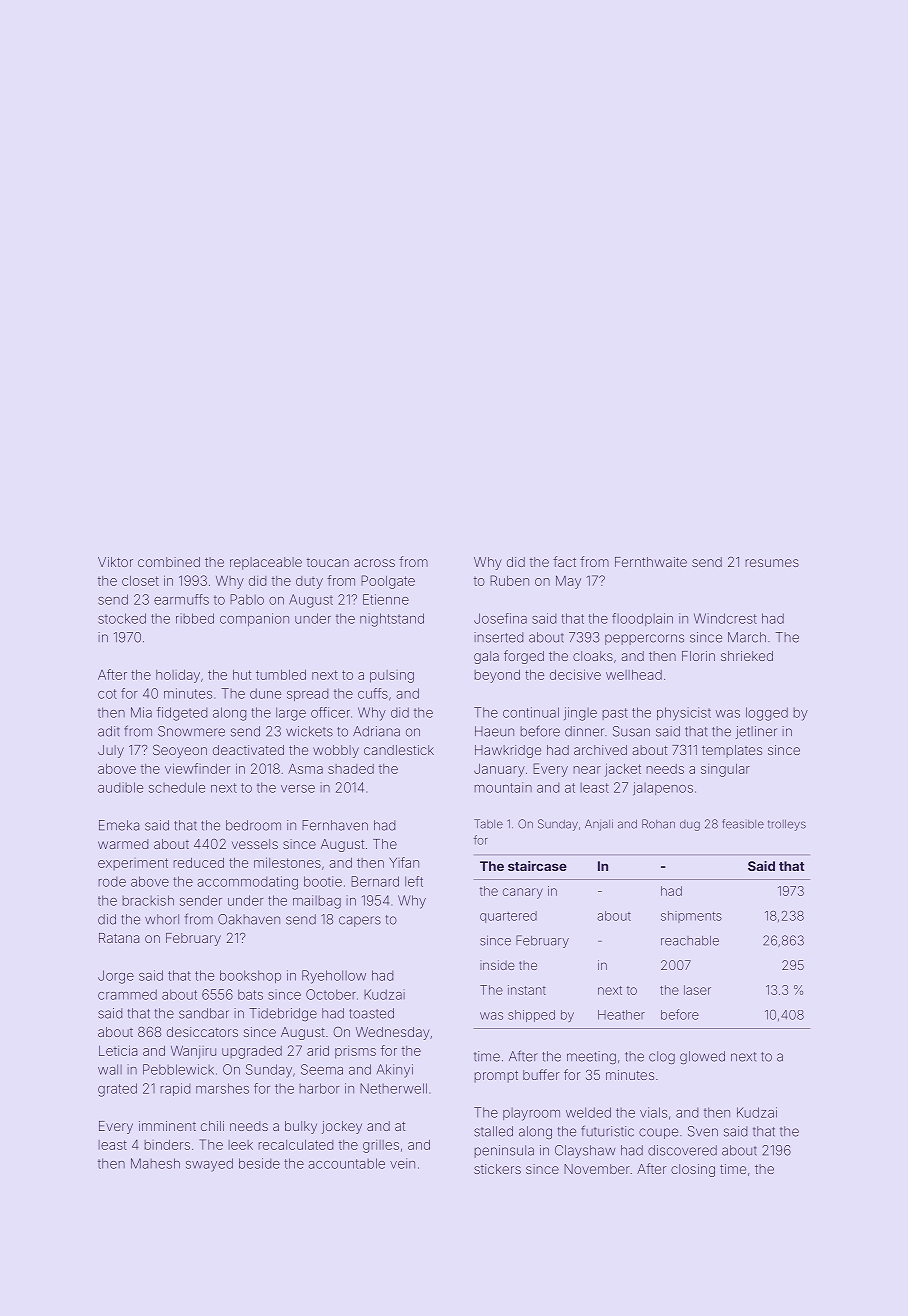 The height and width of the page is (1316, 908). What do you see at coordinates (564, 561) in the page?
I see `fact` at bounding box center [564, 561].
